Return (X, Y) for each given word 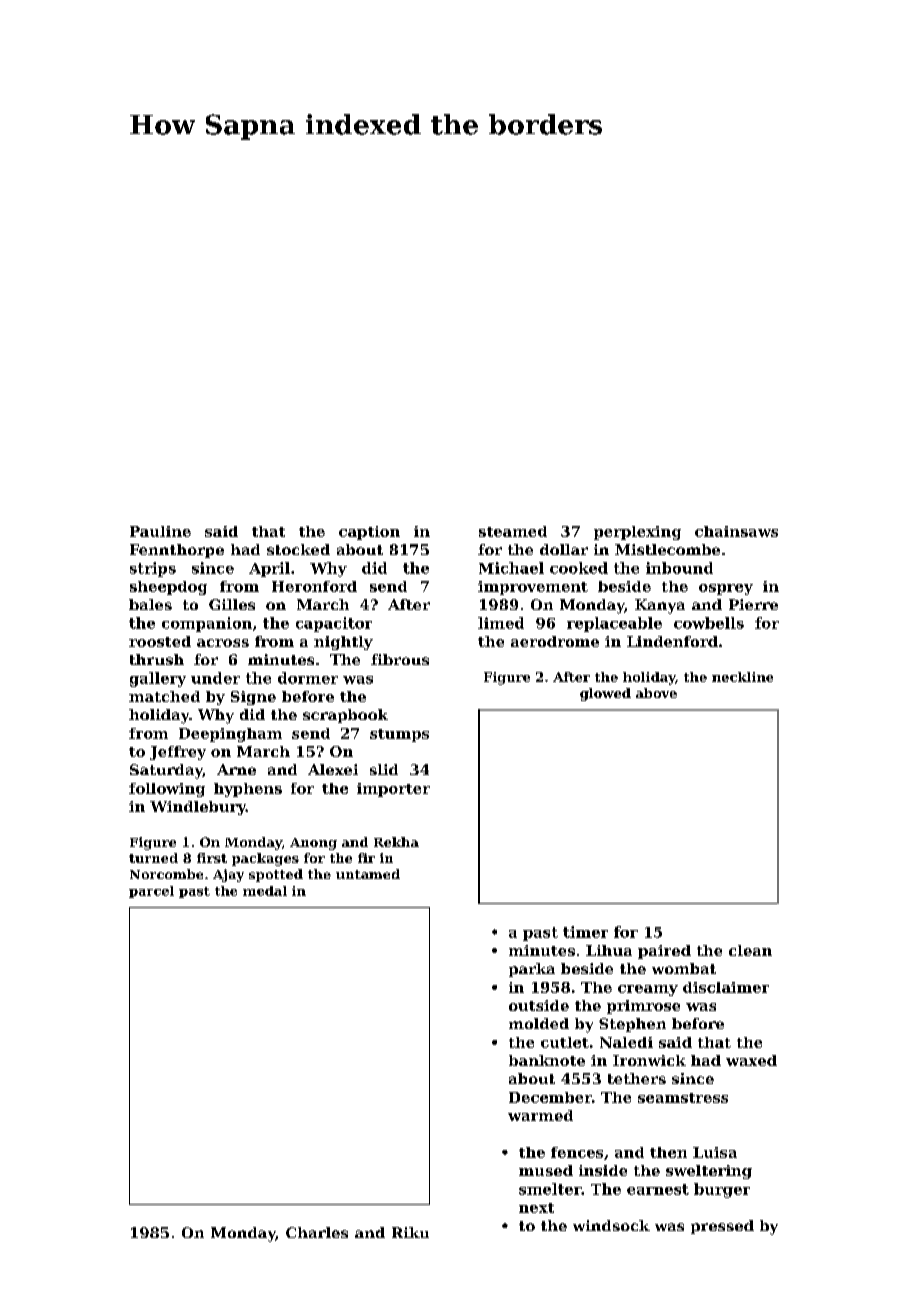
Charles (317, 1232)
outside (539, 1005)
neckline (742, 677)
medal (265, 891)
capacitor (334, 624)
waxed (751, 1060)
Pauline (160, 531)
